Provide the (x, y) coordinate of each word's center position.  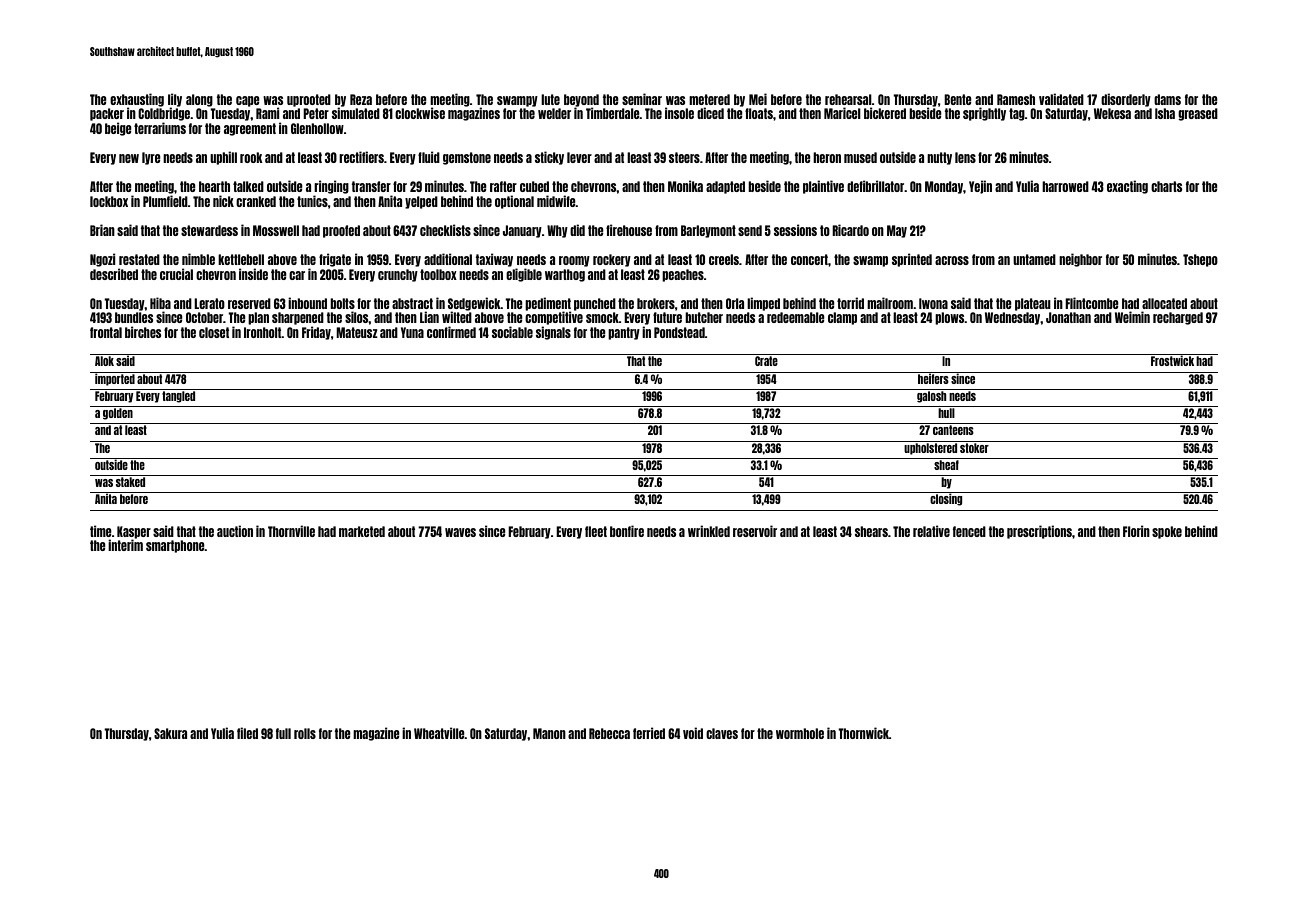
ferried (649, 733)
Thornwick (863, 733)
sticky (549, 158)
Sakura (170, 733)
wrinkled (709, 531)
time (101, 531)
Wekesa (1112, 113)
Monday (944, 187)
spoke (1167, 532)
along (199, 100)
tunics (312, 201)
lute (550, 99)
